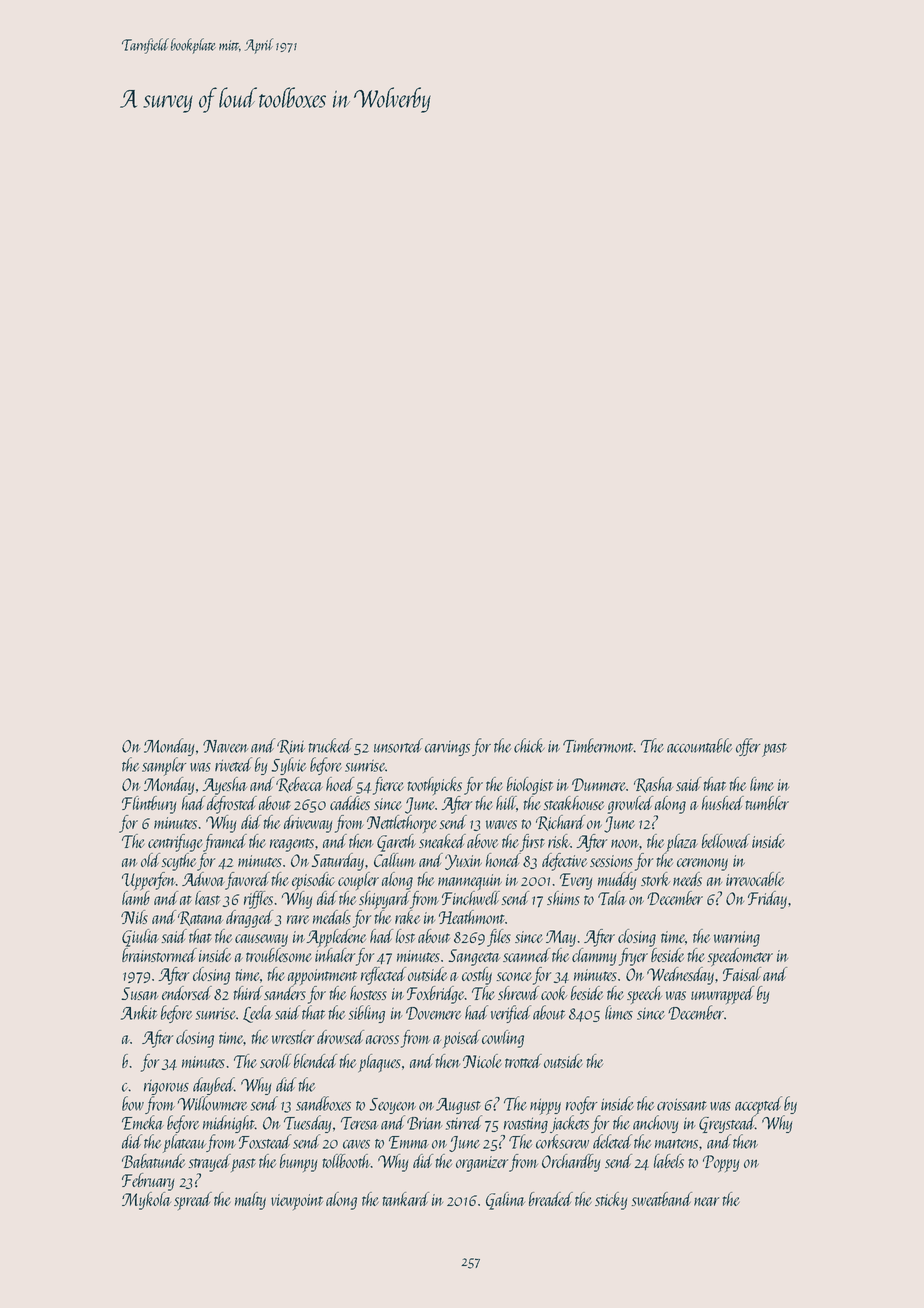  What do you see at coordinates (148, 1182) in the screenshot?
I see `February` at bounding box center [148, 1182].
